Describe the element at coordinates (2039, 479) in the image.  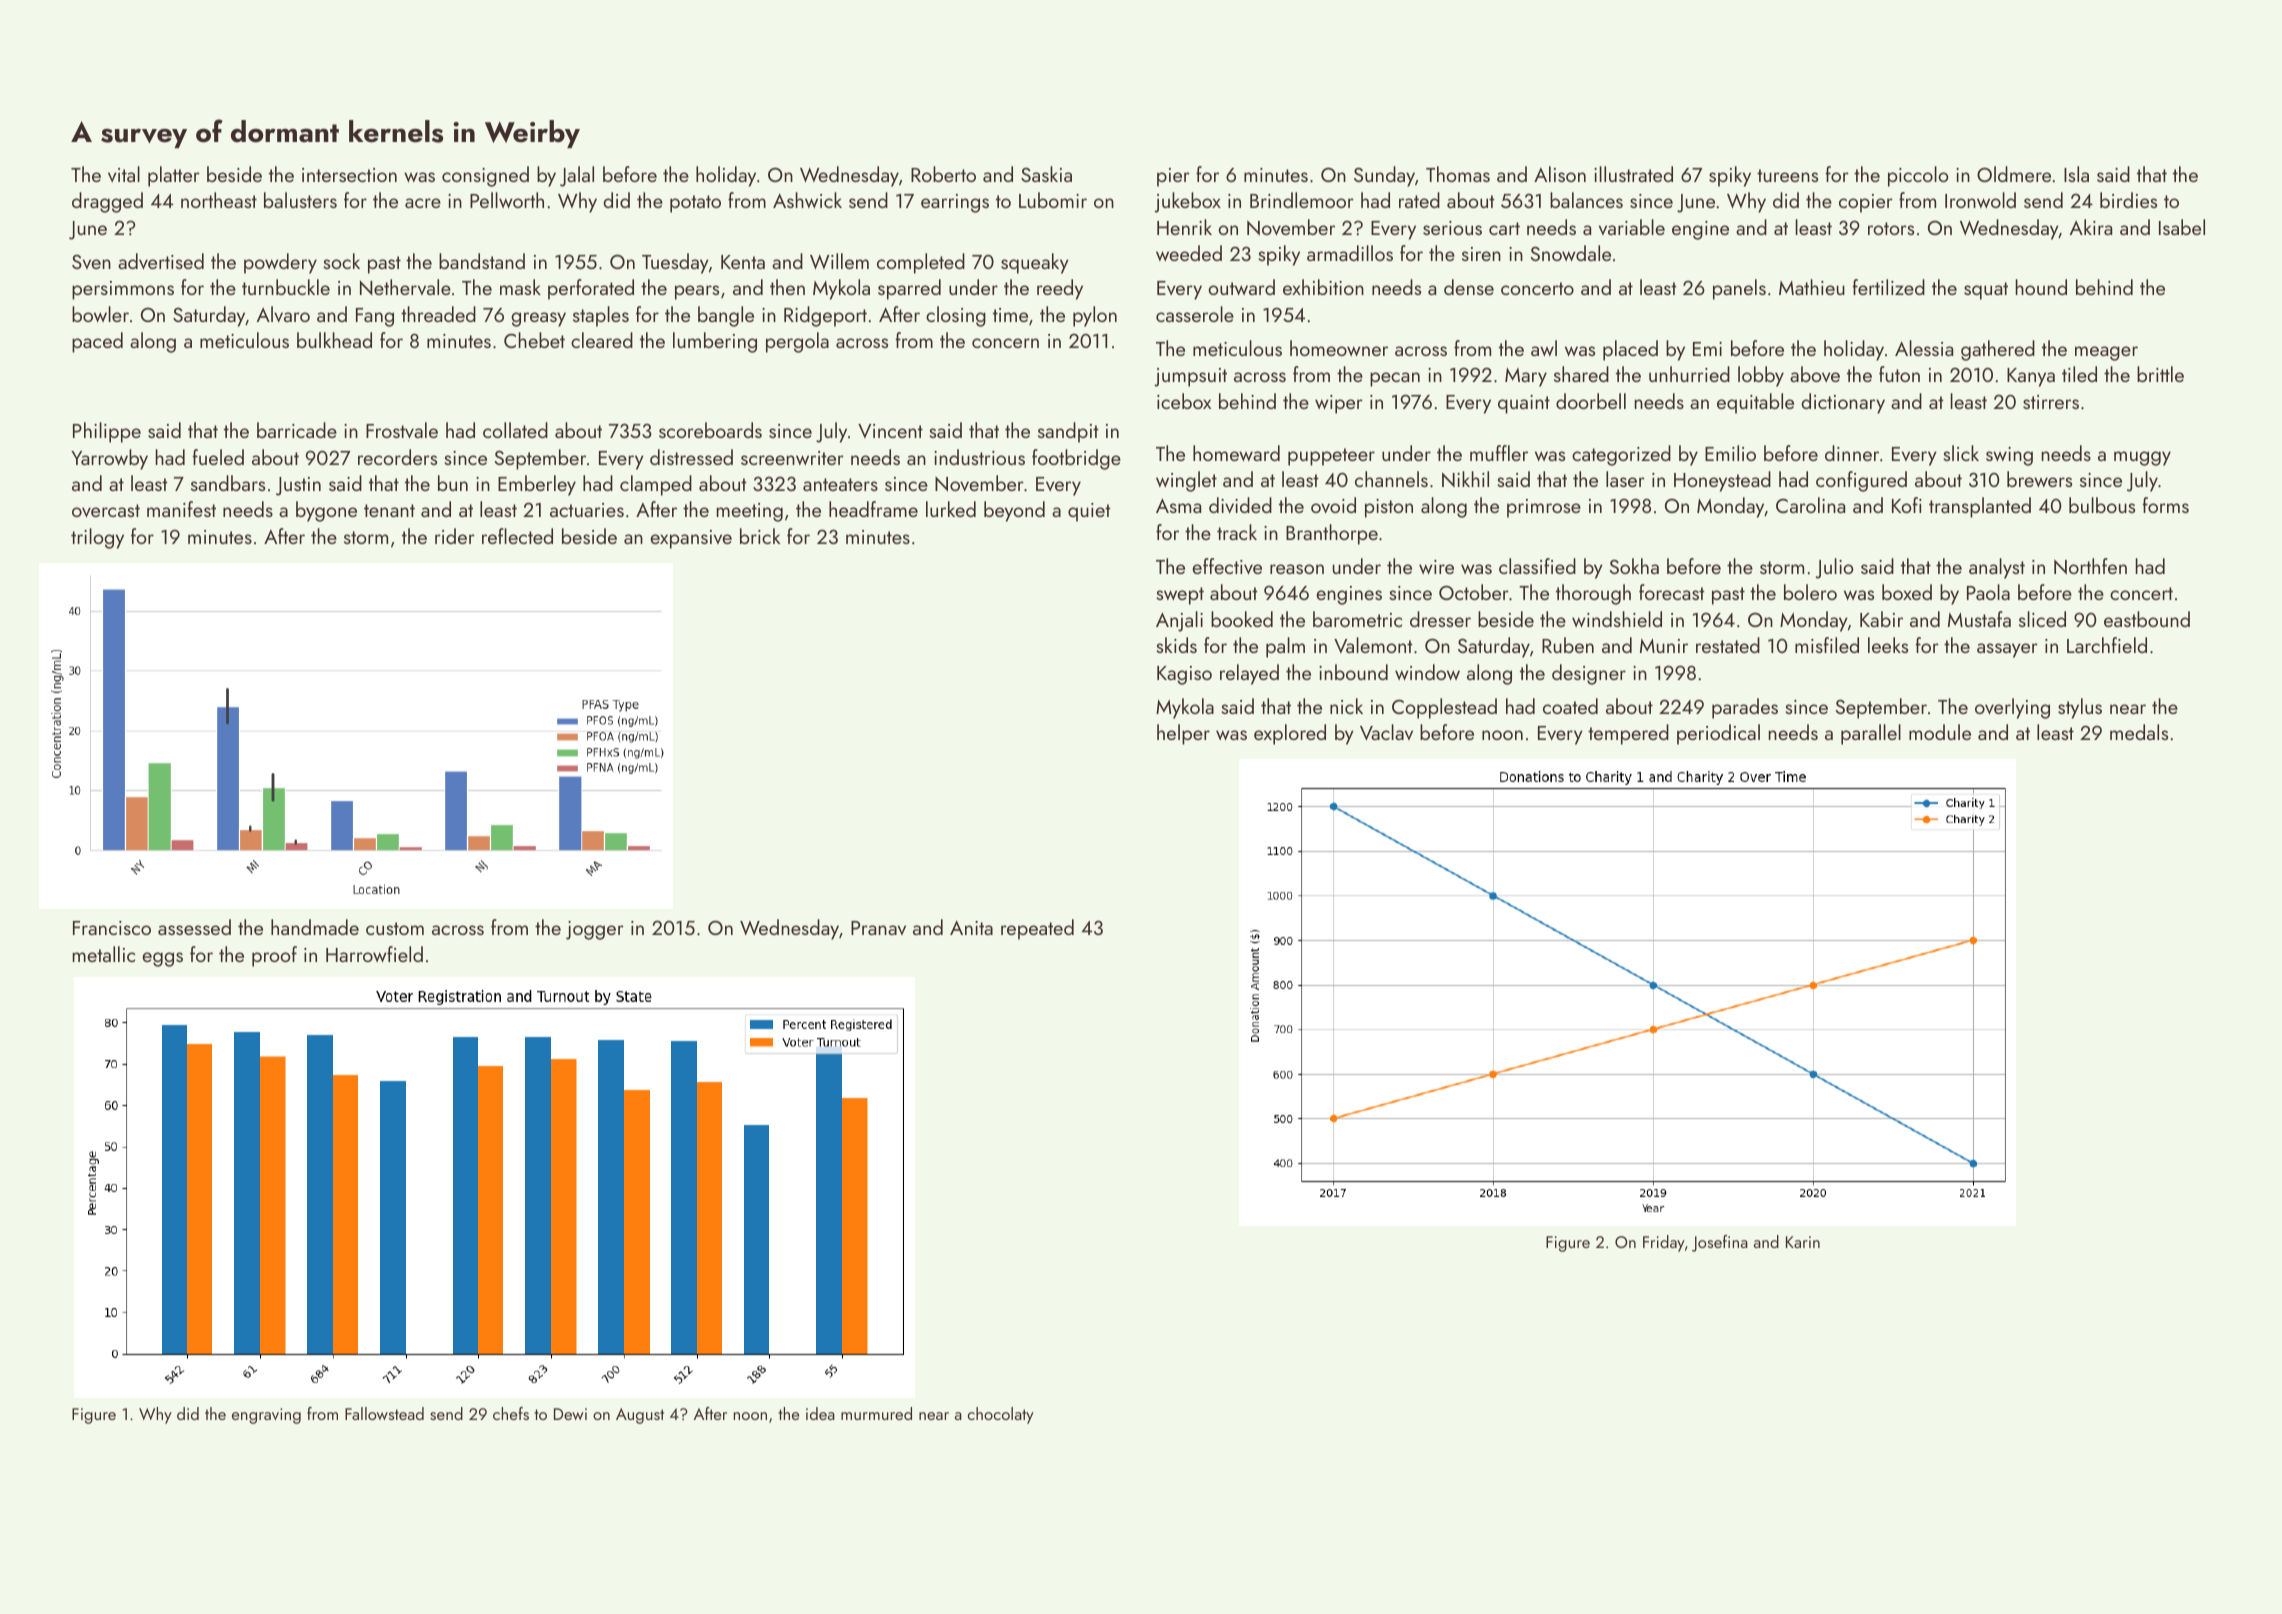
I see `brewers` at that location.
